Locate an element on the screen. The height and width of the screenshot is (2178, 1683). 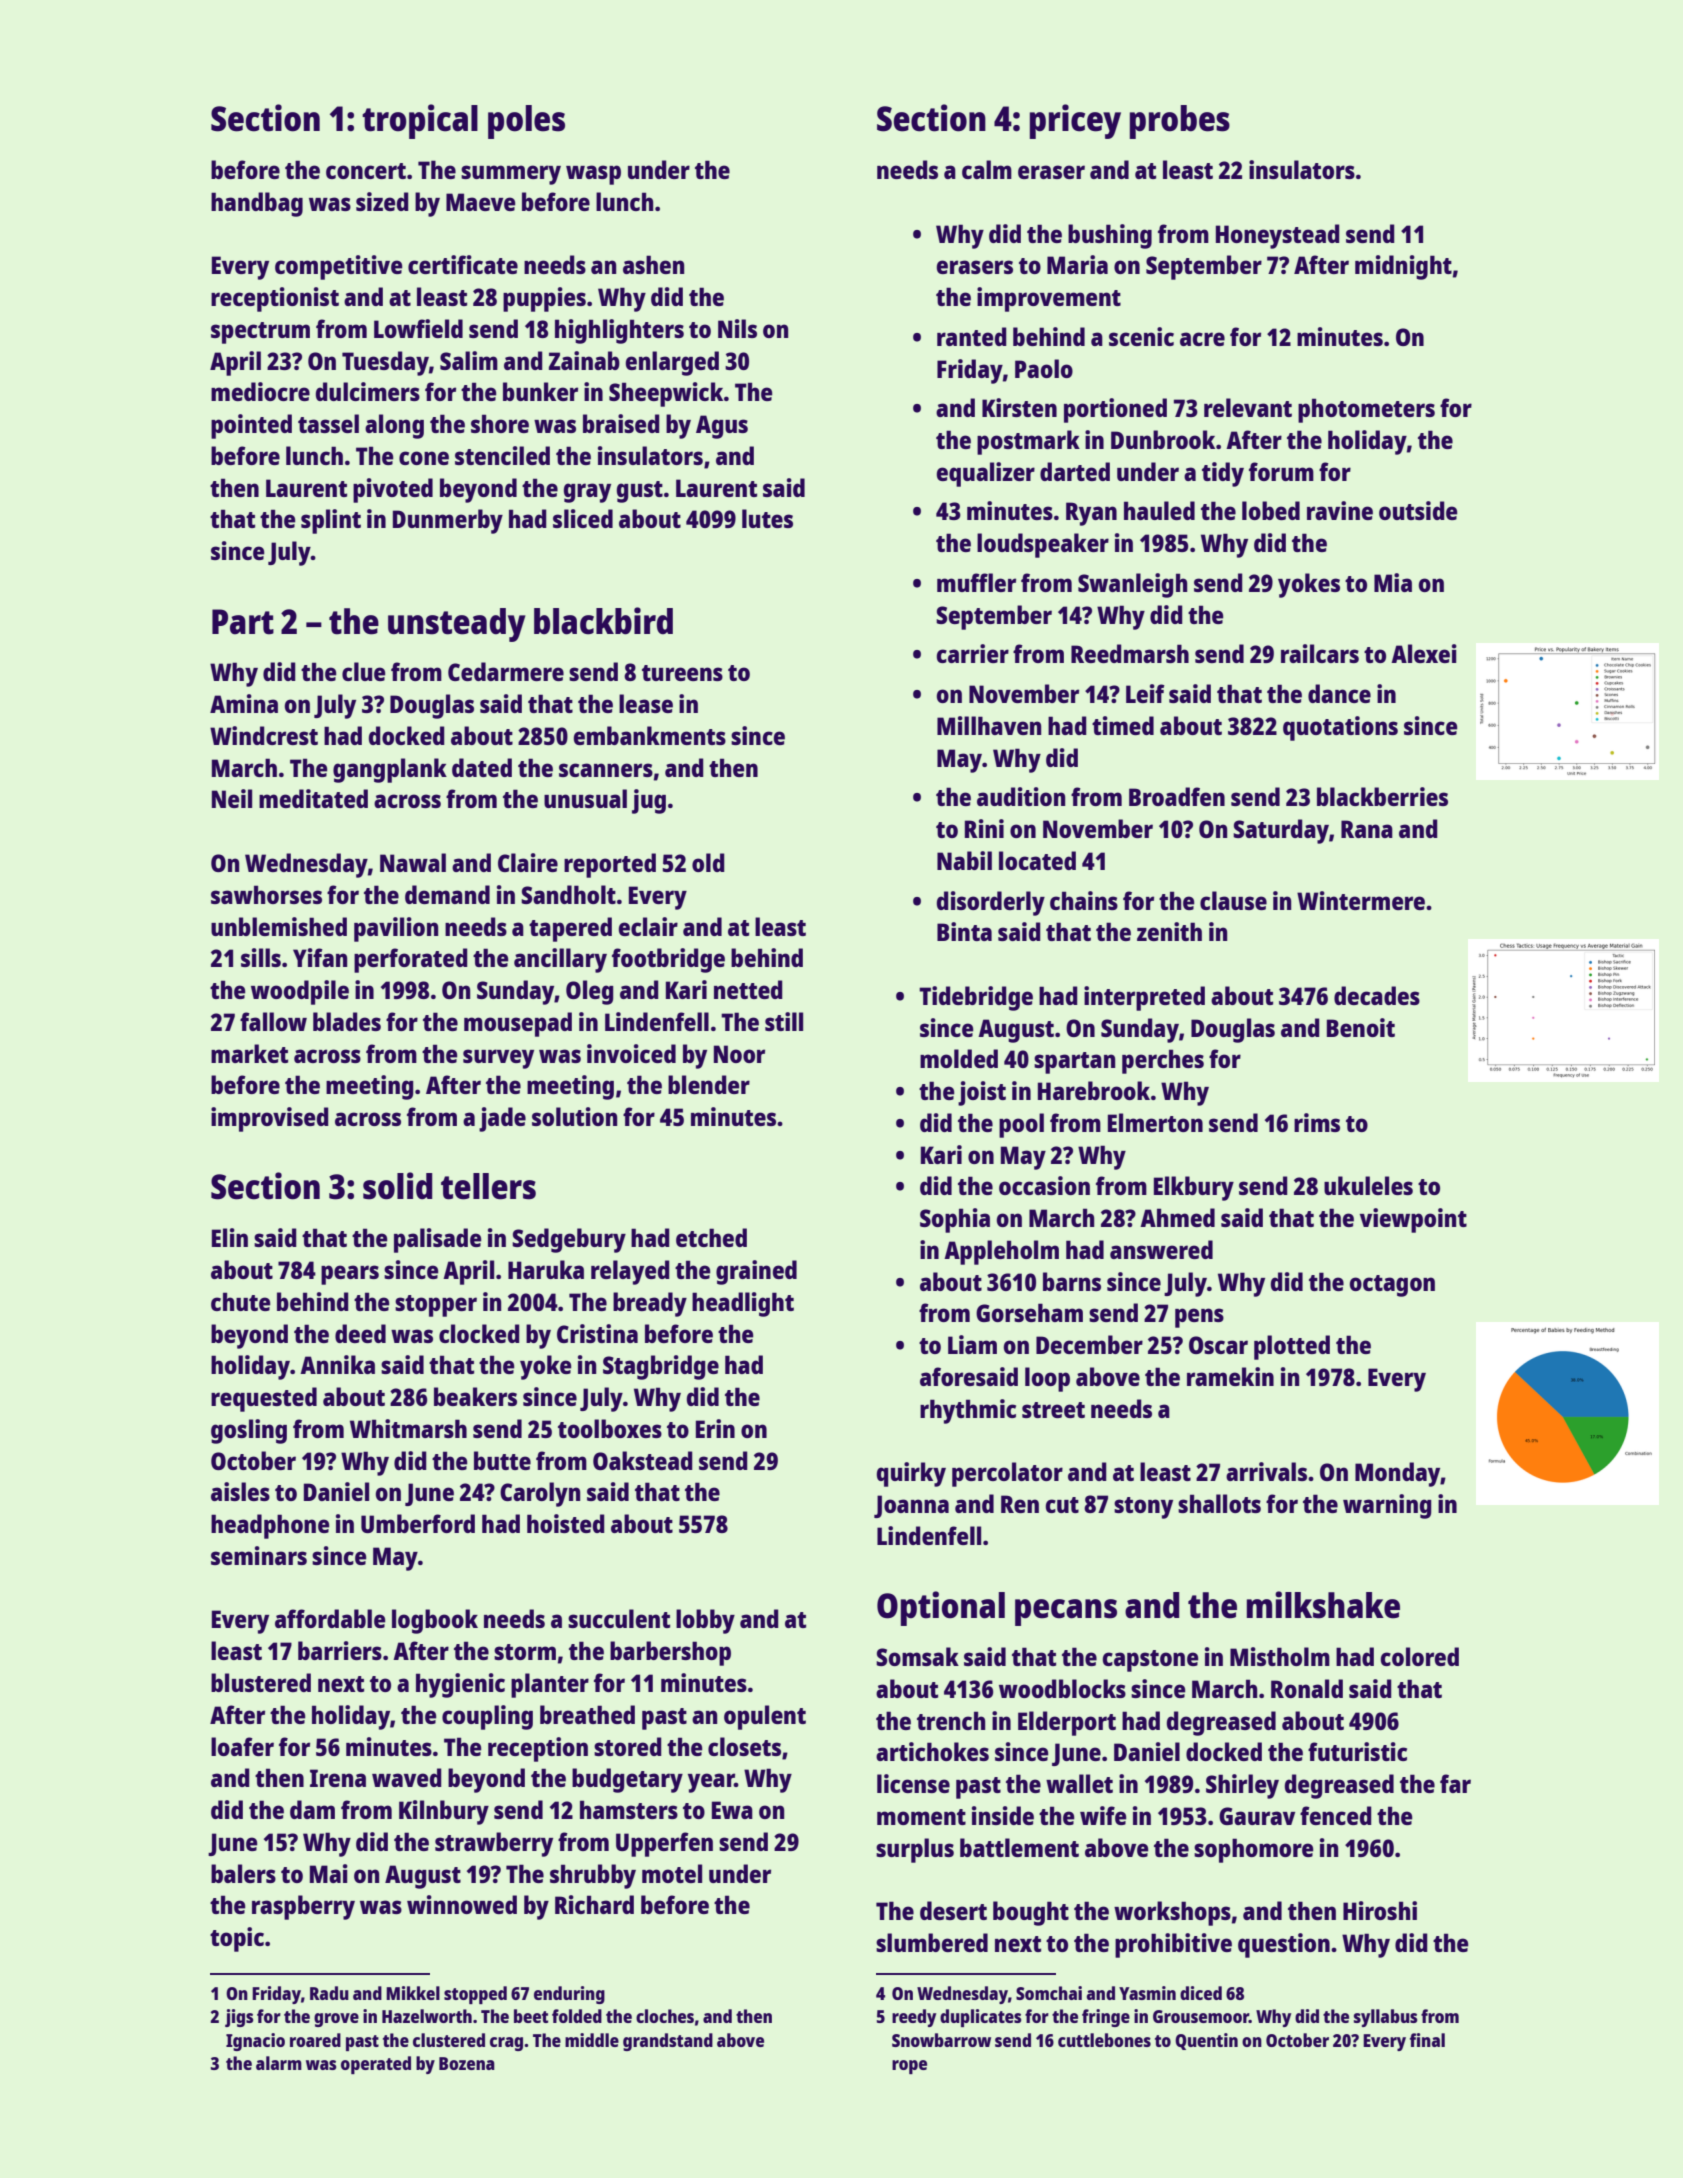
summery is located at coordinates (511, 175).
